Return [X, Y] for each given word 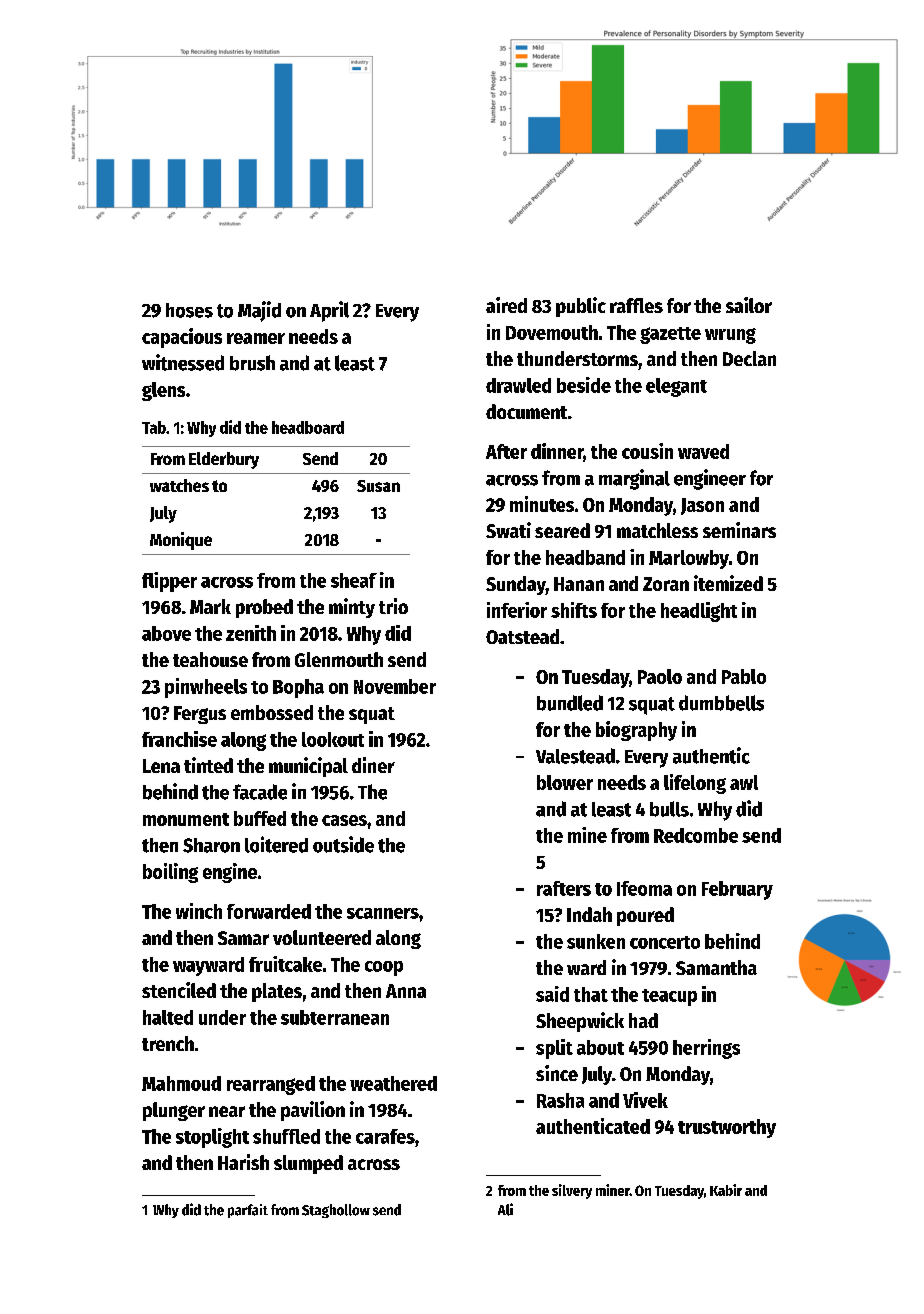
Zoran [666, 584]
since [557, 1073]
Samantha [716, 967]
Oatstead [522, 636]
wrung [730, 336]
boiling [170, 873]
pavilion [313, 1111]
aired [506, 305]
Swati [508, 530]
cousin [647, 451]
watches [179, 485]
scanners [383, 913]
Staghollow [336, 1211]
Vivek [645, 1100]
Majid [259, 311]
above [166, 633]
